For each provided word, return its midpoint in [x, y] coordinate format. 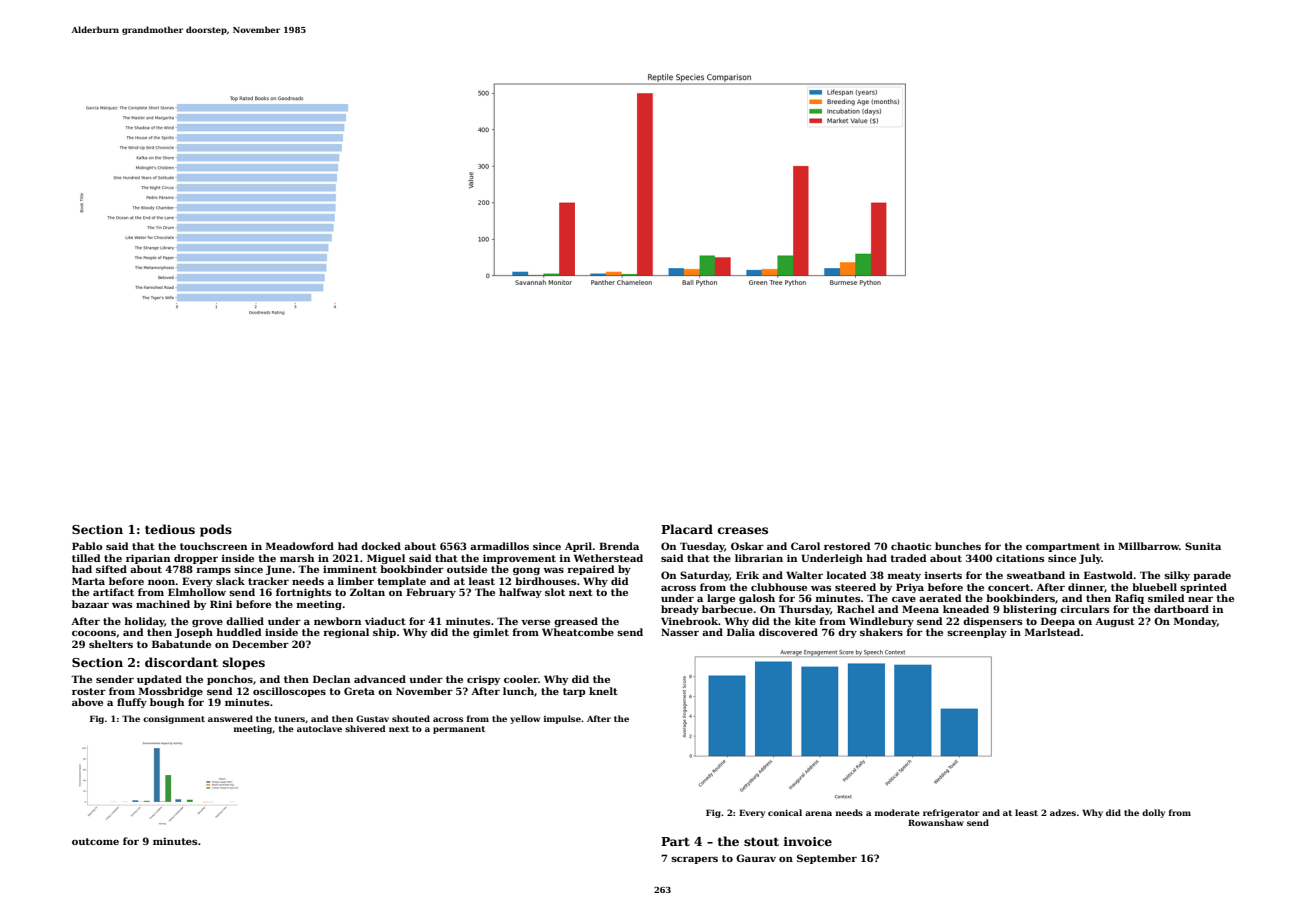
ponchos [230, 680]
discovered [788, 632]
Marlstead [1052, 632]
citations [1020, 558]
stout [761, 841]
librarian [759, 558]
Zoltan [367, 592]
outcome [95, 841]
